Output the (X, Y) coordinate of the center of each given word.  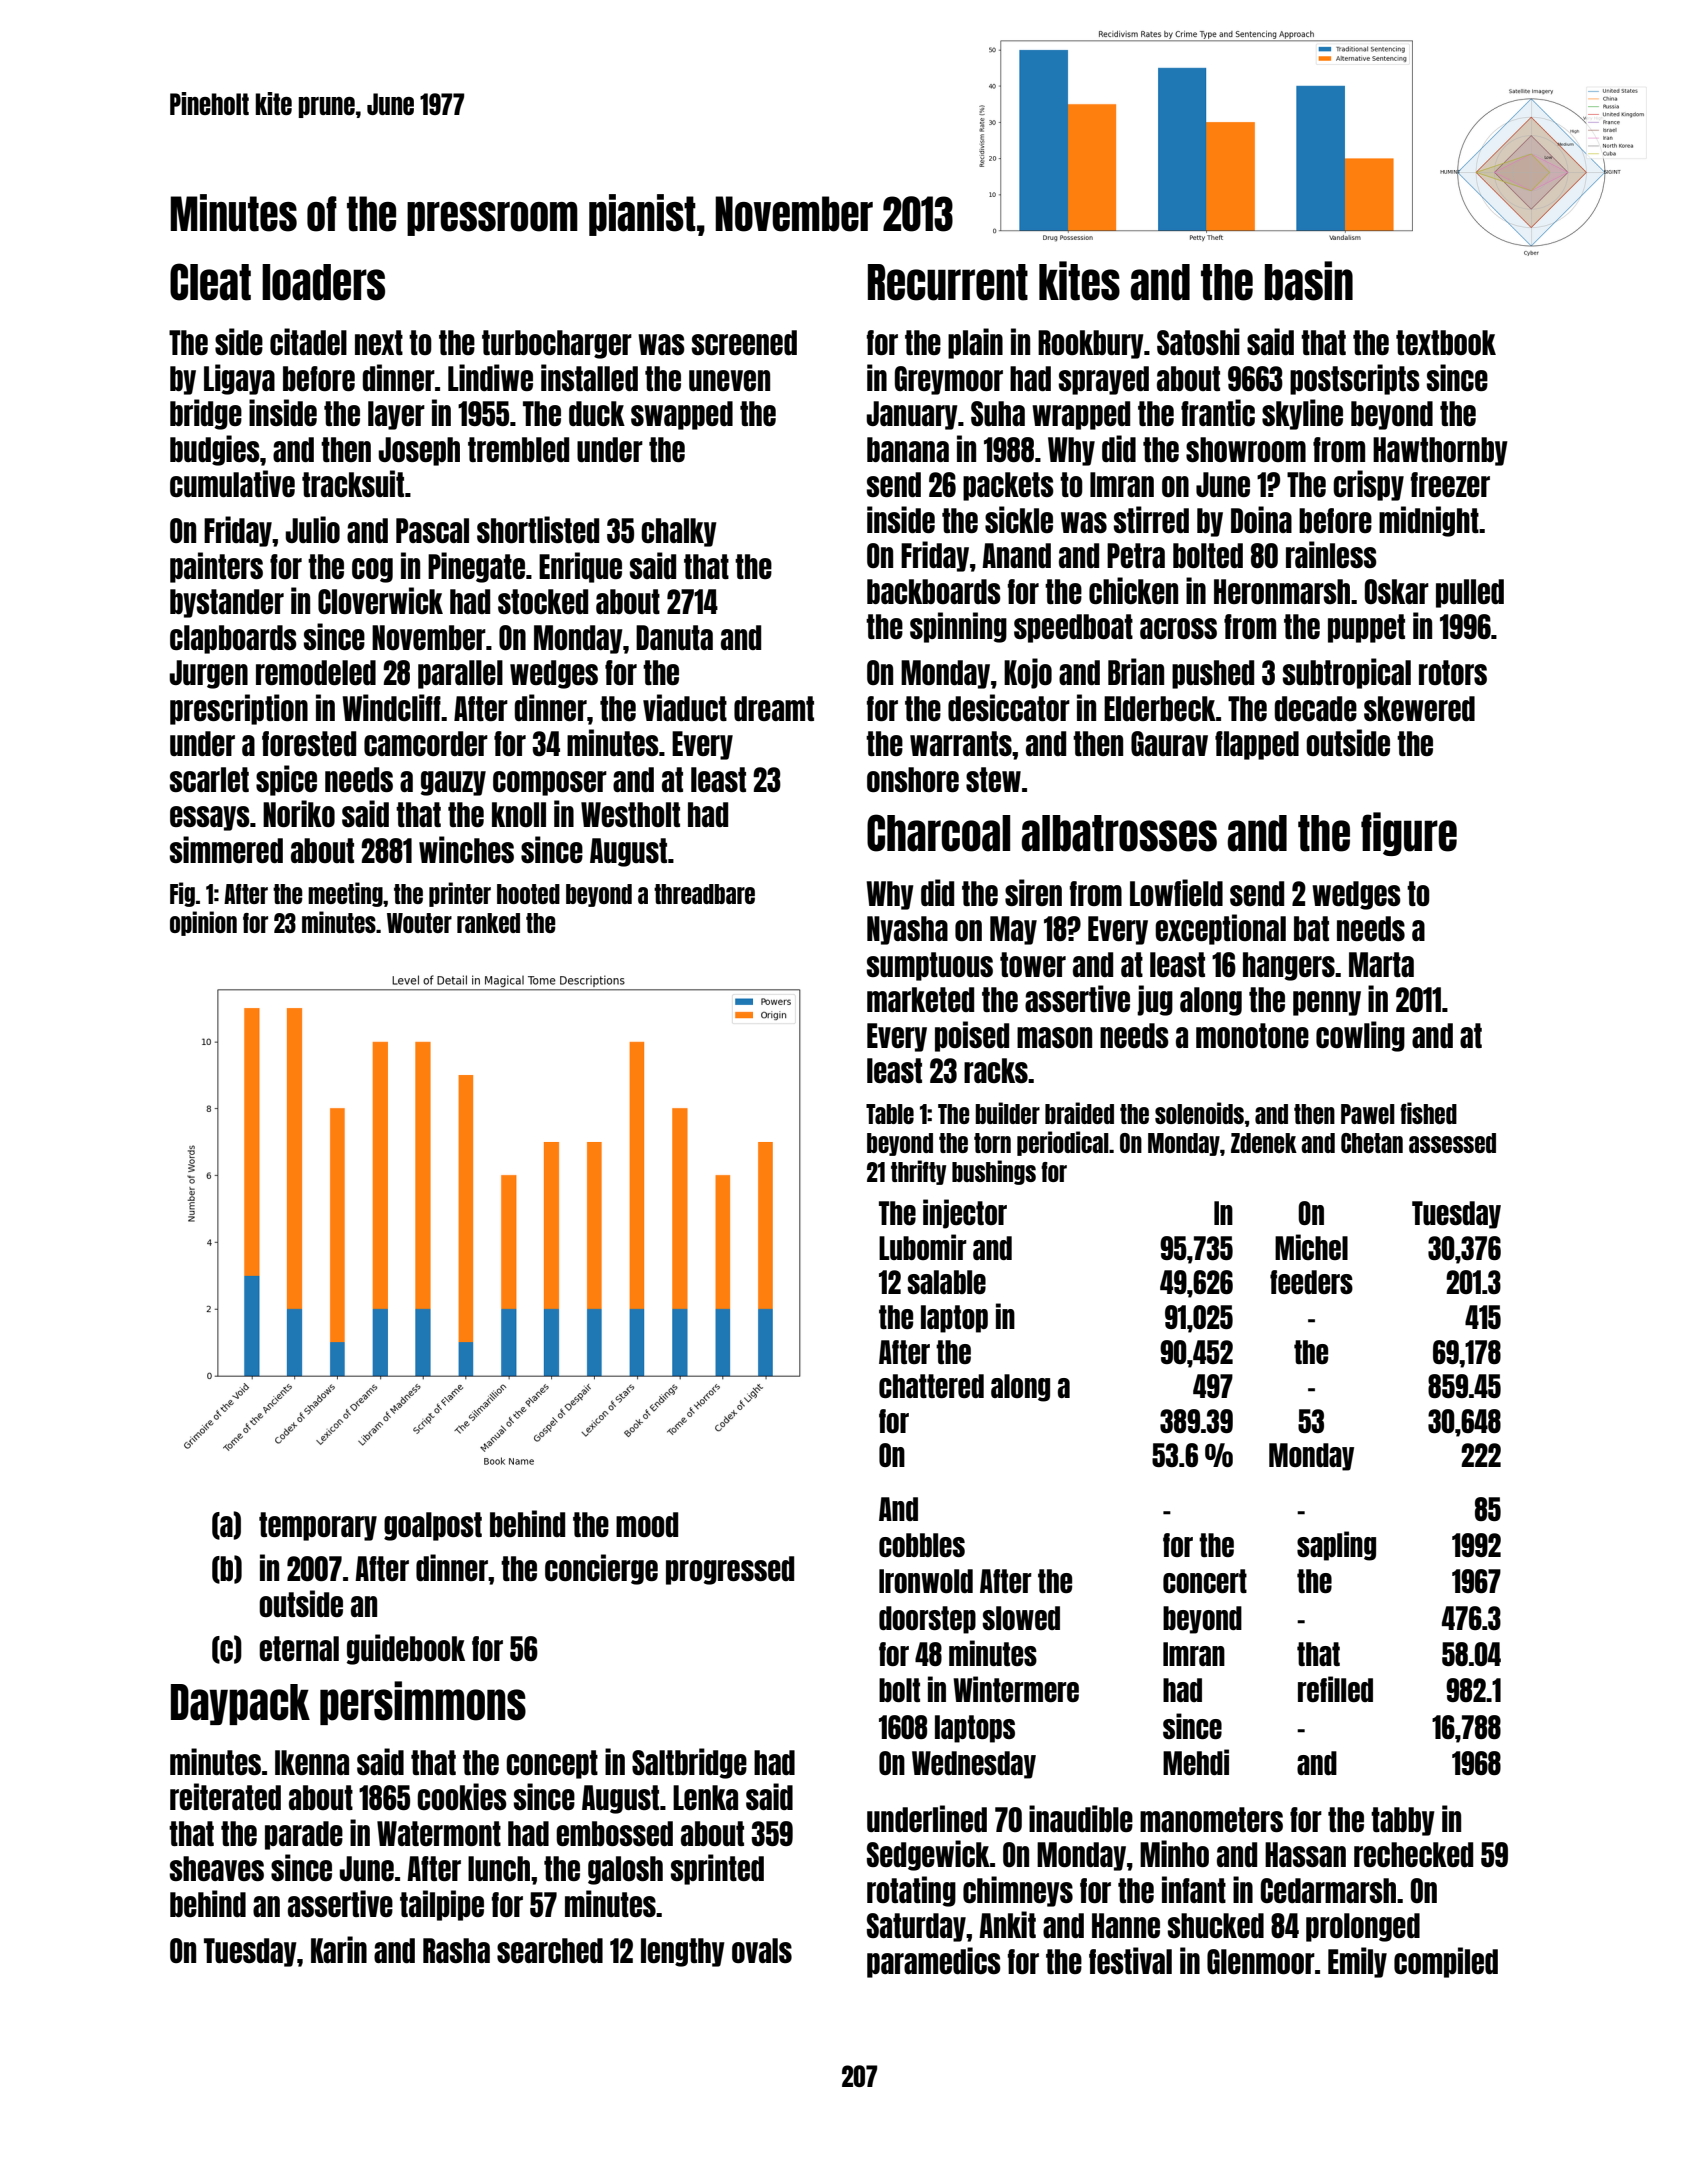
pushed (1213, 674)
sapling (1336, 1546)
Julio (312, 529)
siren (1033, 892)
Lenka (705, 1797)
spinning (958, 627)
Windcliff (391, 707)
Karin (339, 1949)
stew (993, 779)
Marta (1381, 964)
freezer (1450, 484)
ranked (488, 923)
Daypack (240, 1704)
